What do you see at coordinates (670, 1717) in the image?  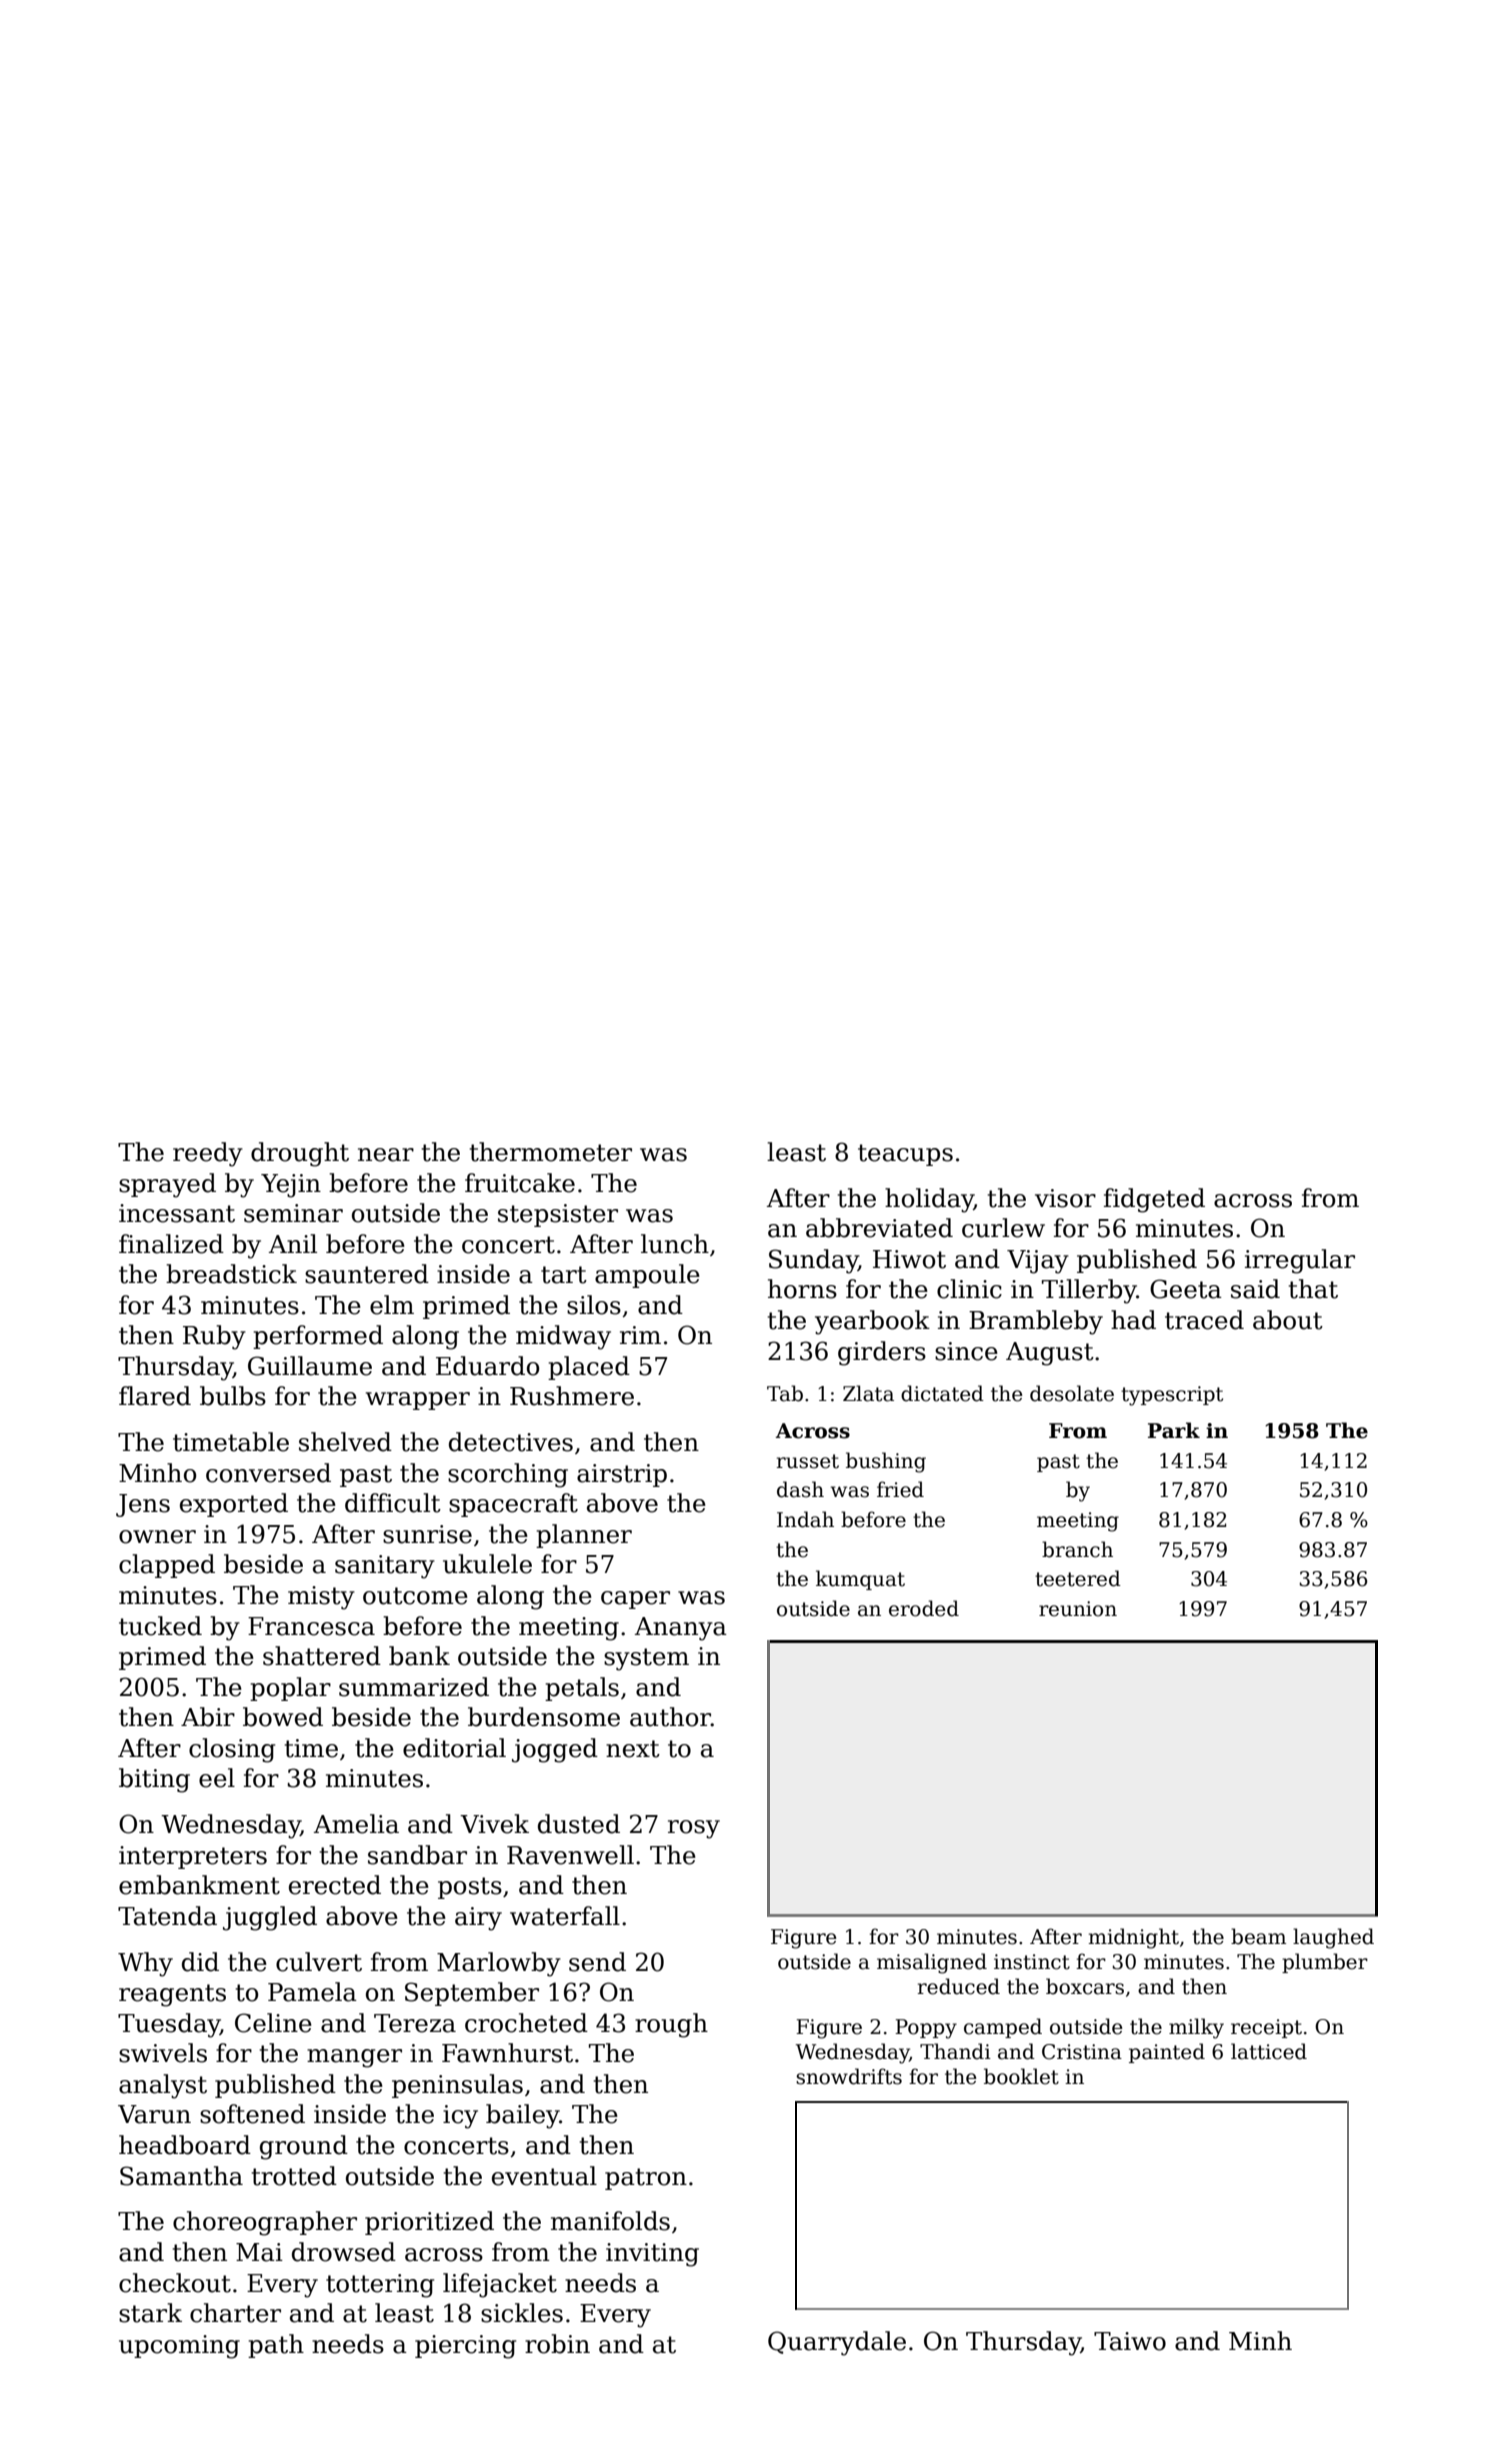 I see `author` at bounding box center [670, 1717].
